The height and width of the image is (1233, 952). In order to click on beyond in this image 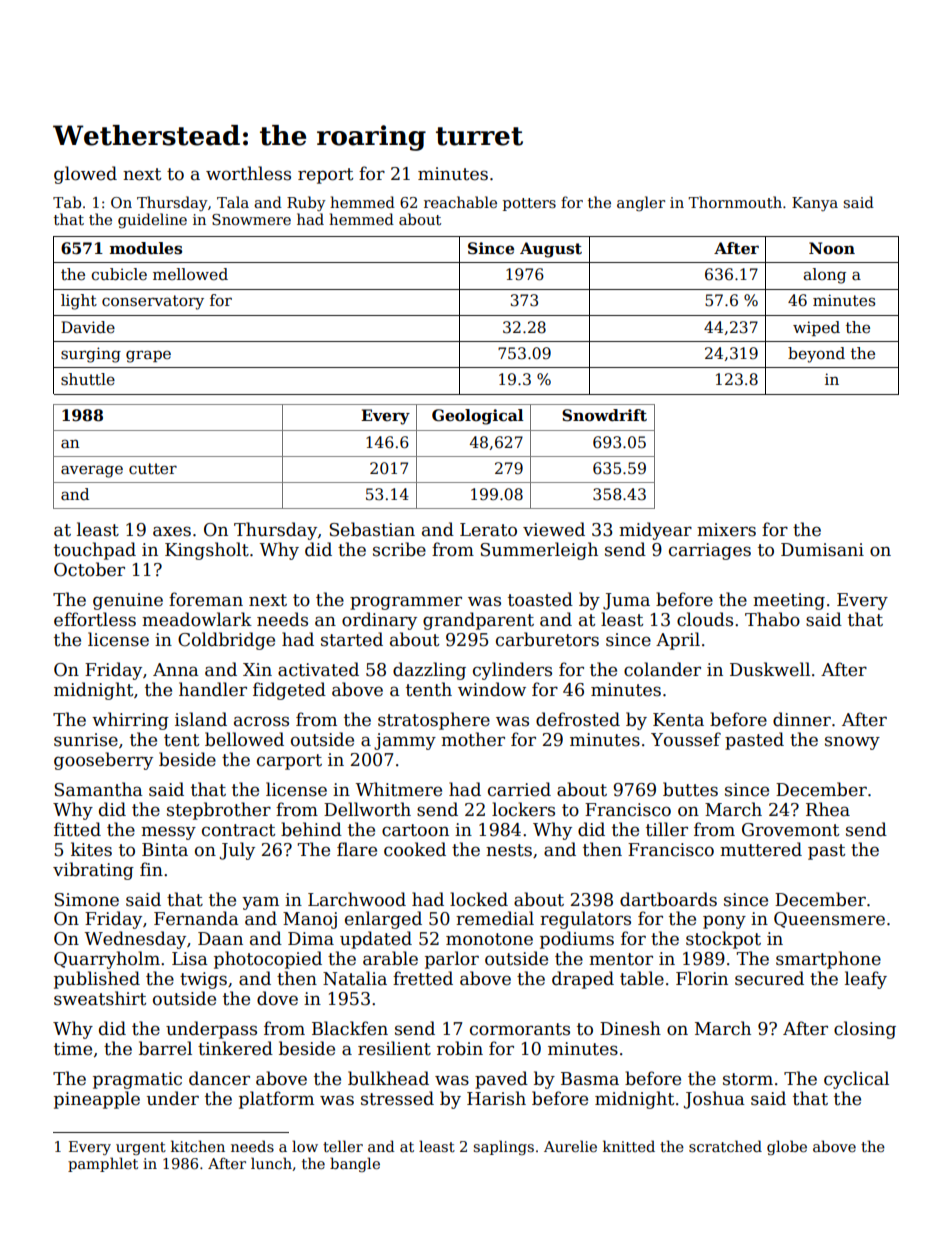, I will do `click(816, 355)`.
